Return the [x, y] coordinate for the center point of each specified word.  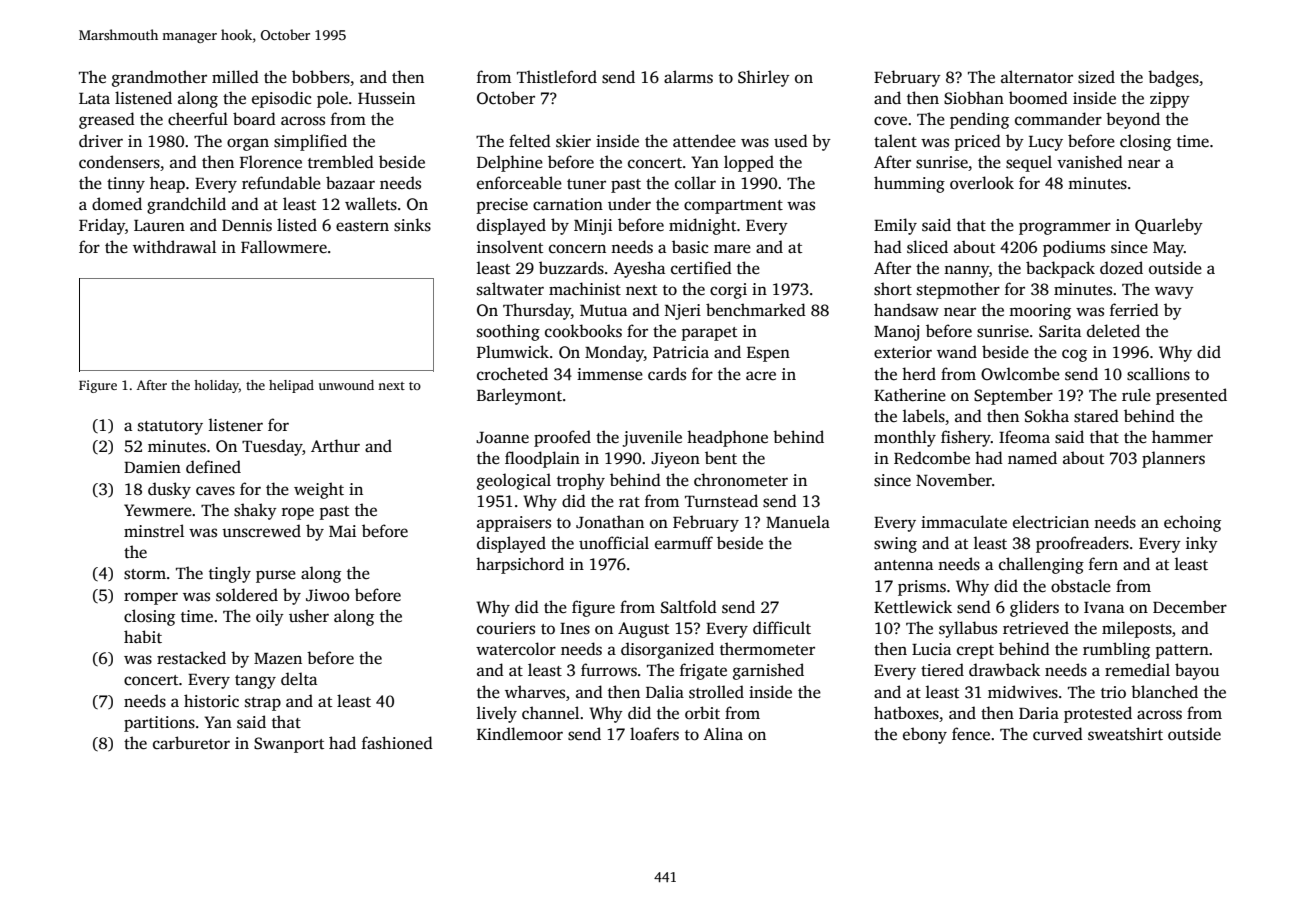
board [254, 119]
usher [309, 616]
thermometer [767, 649]
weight [319, 490]
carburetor [191, 743]
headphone [727, 438]
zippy [1170, 100]
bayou [1197, 671]
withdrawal [174, 246]
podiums [1074, 248]
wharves [535, 692]
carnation [568, 204]
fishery [966, 438]
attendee [704, 141]
